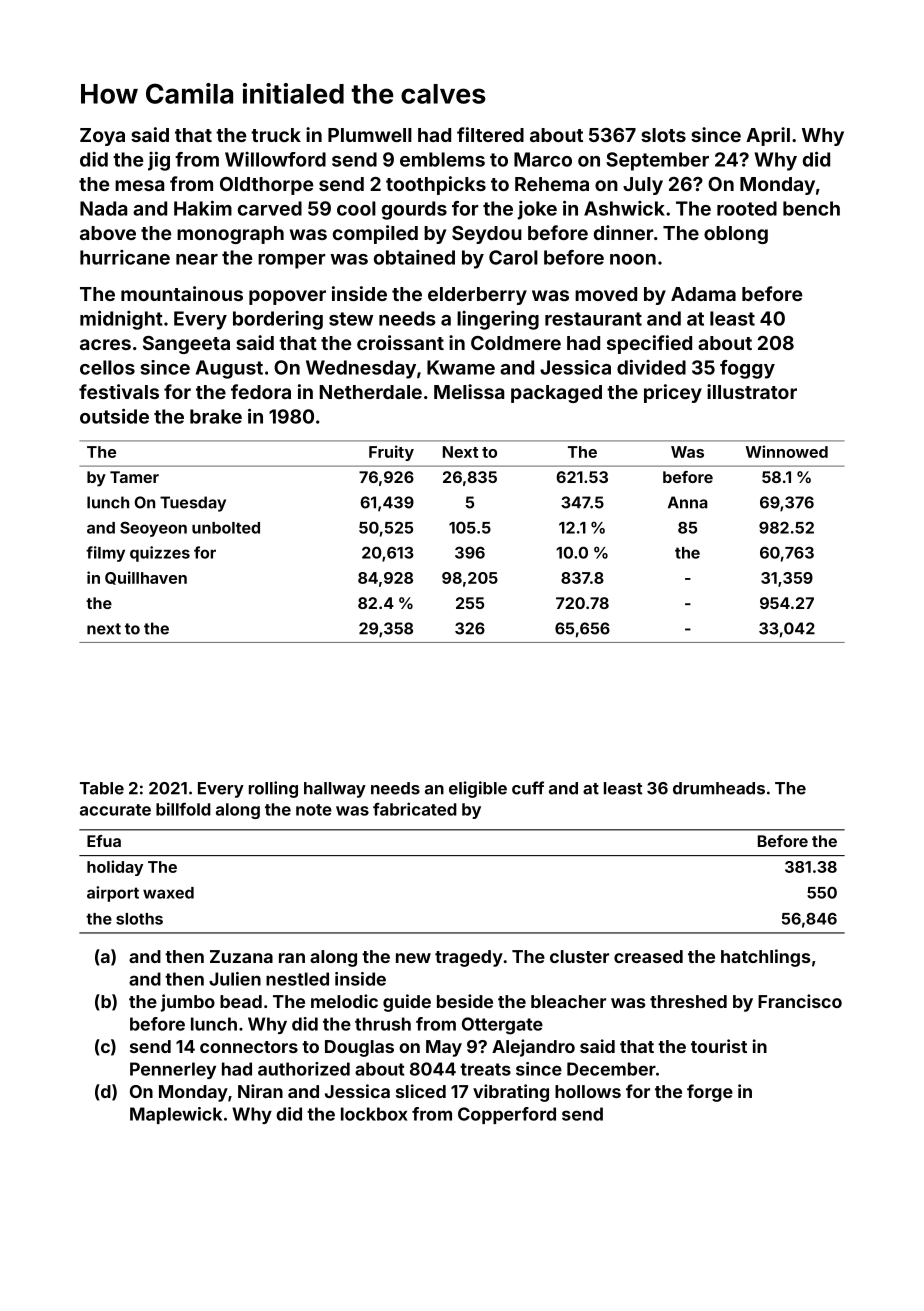  I want to click on truck, so click(276, 135).
